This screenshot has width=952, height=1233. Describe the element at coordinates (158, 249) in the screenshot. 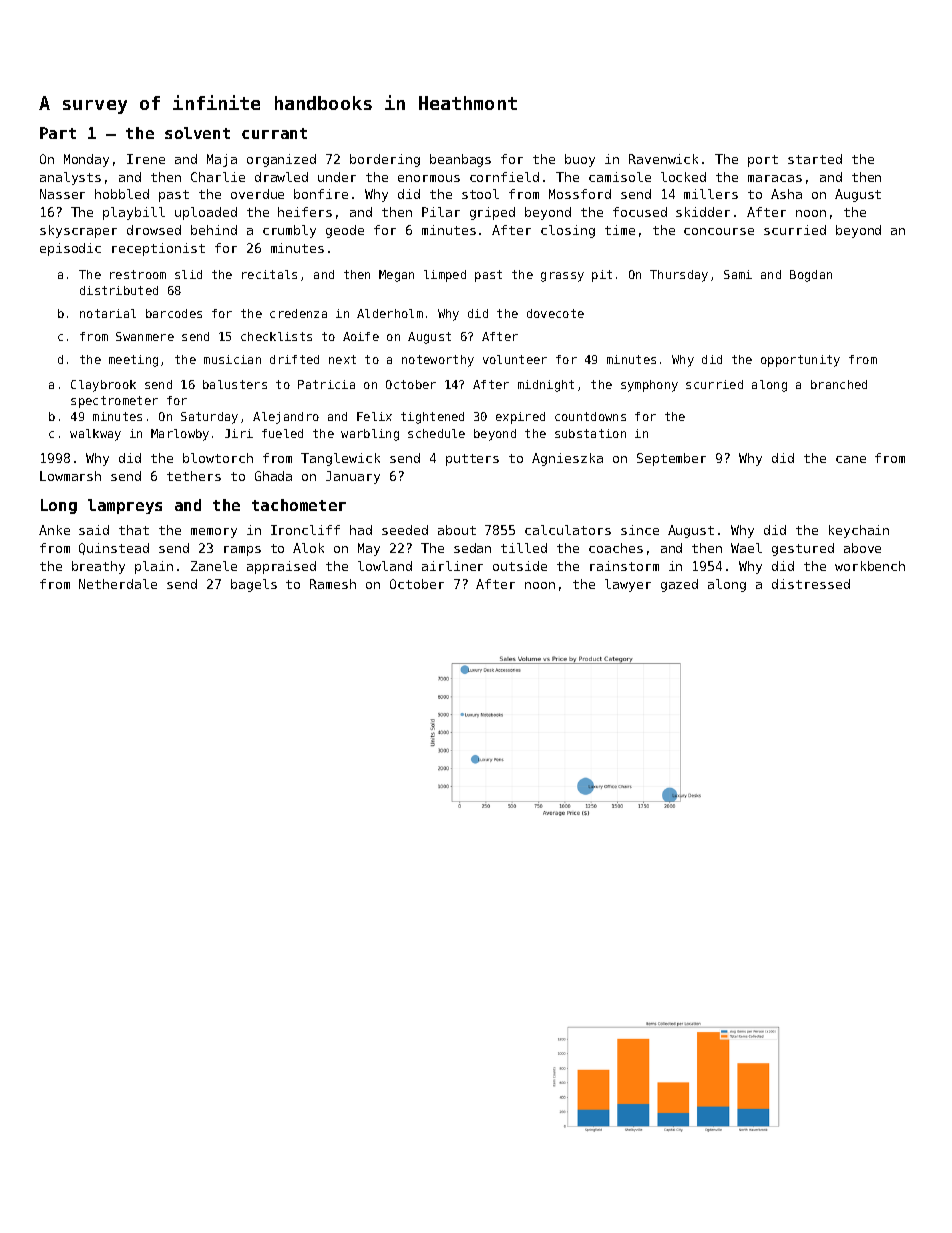

I see `receptionist` at that location.
